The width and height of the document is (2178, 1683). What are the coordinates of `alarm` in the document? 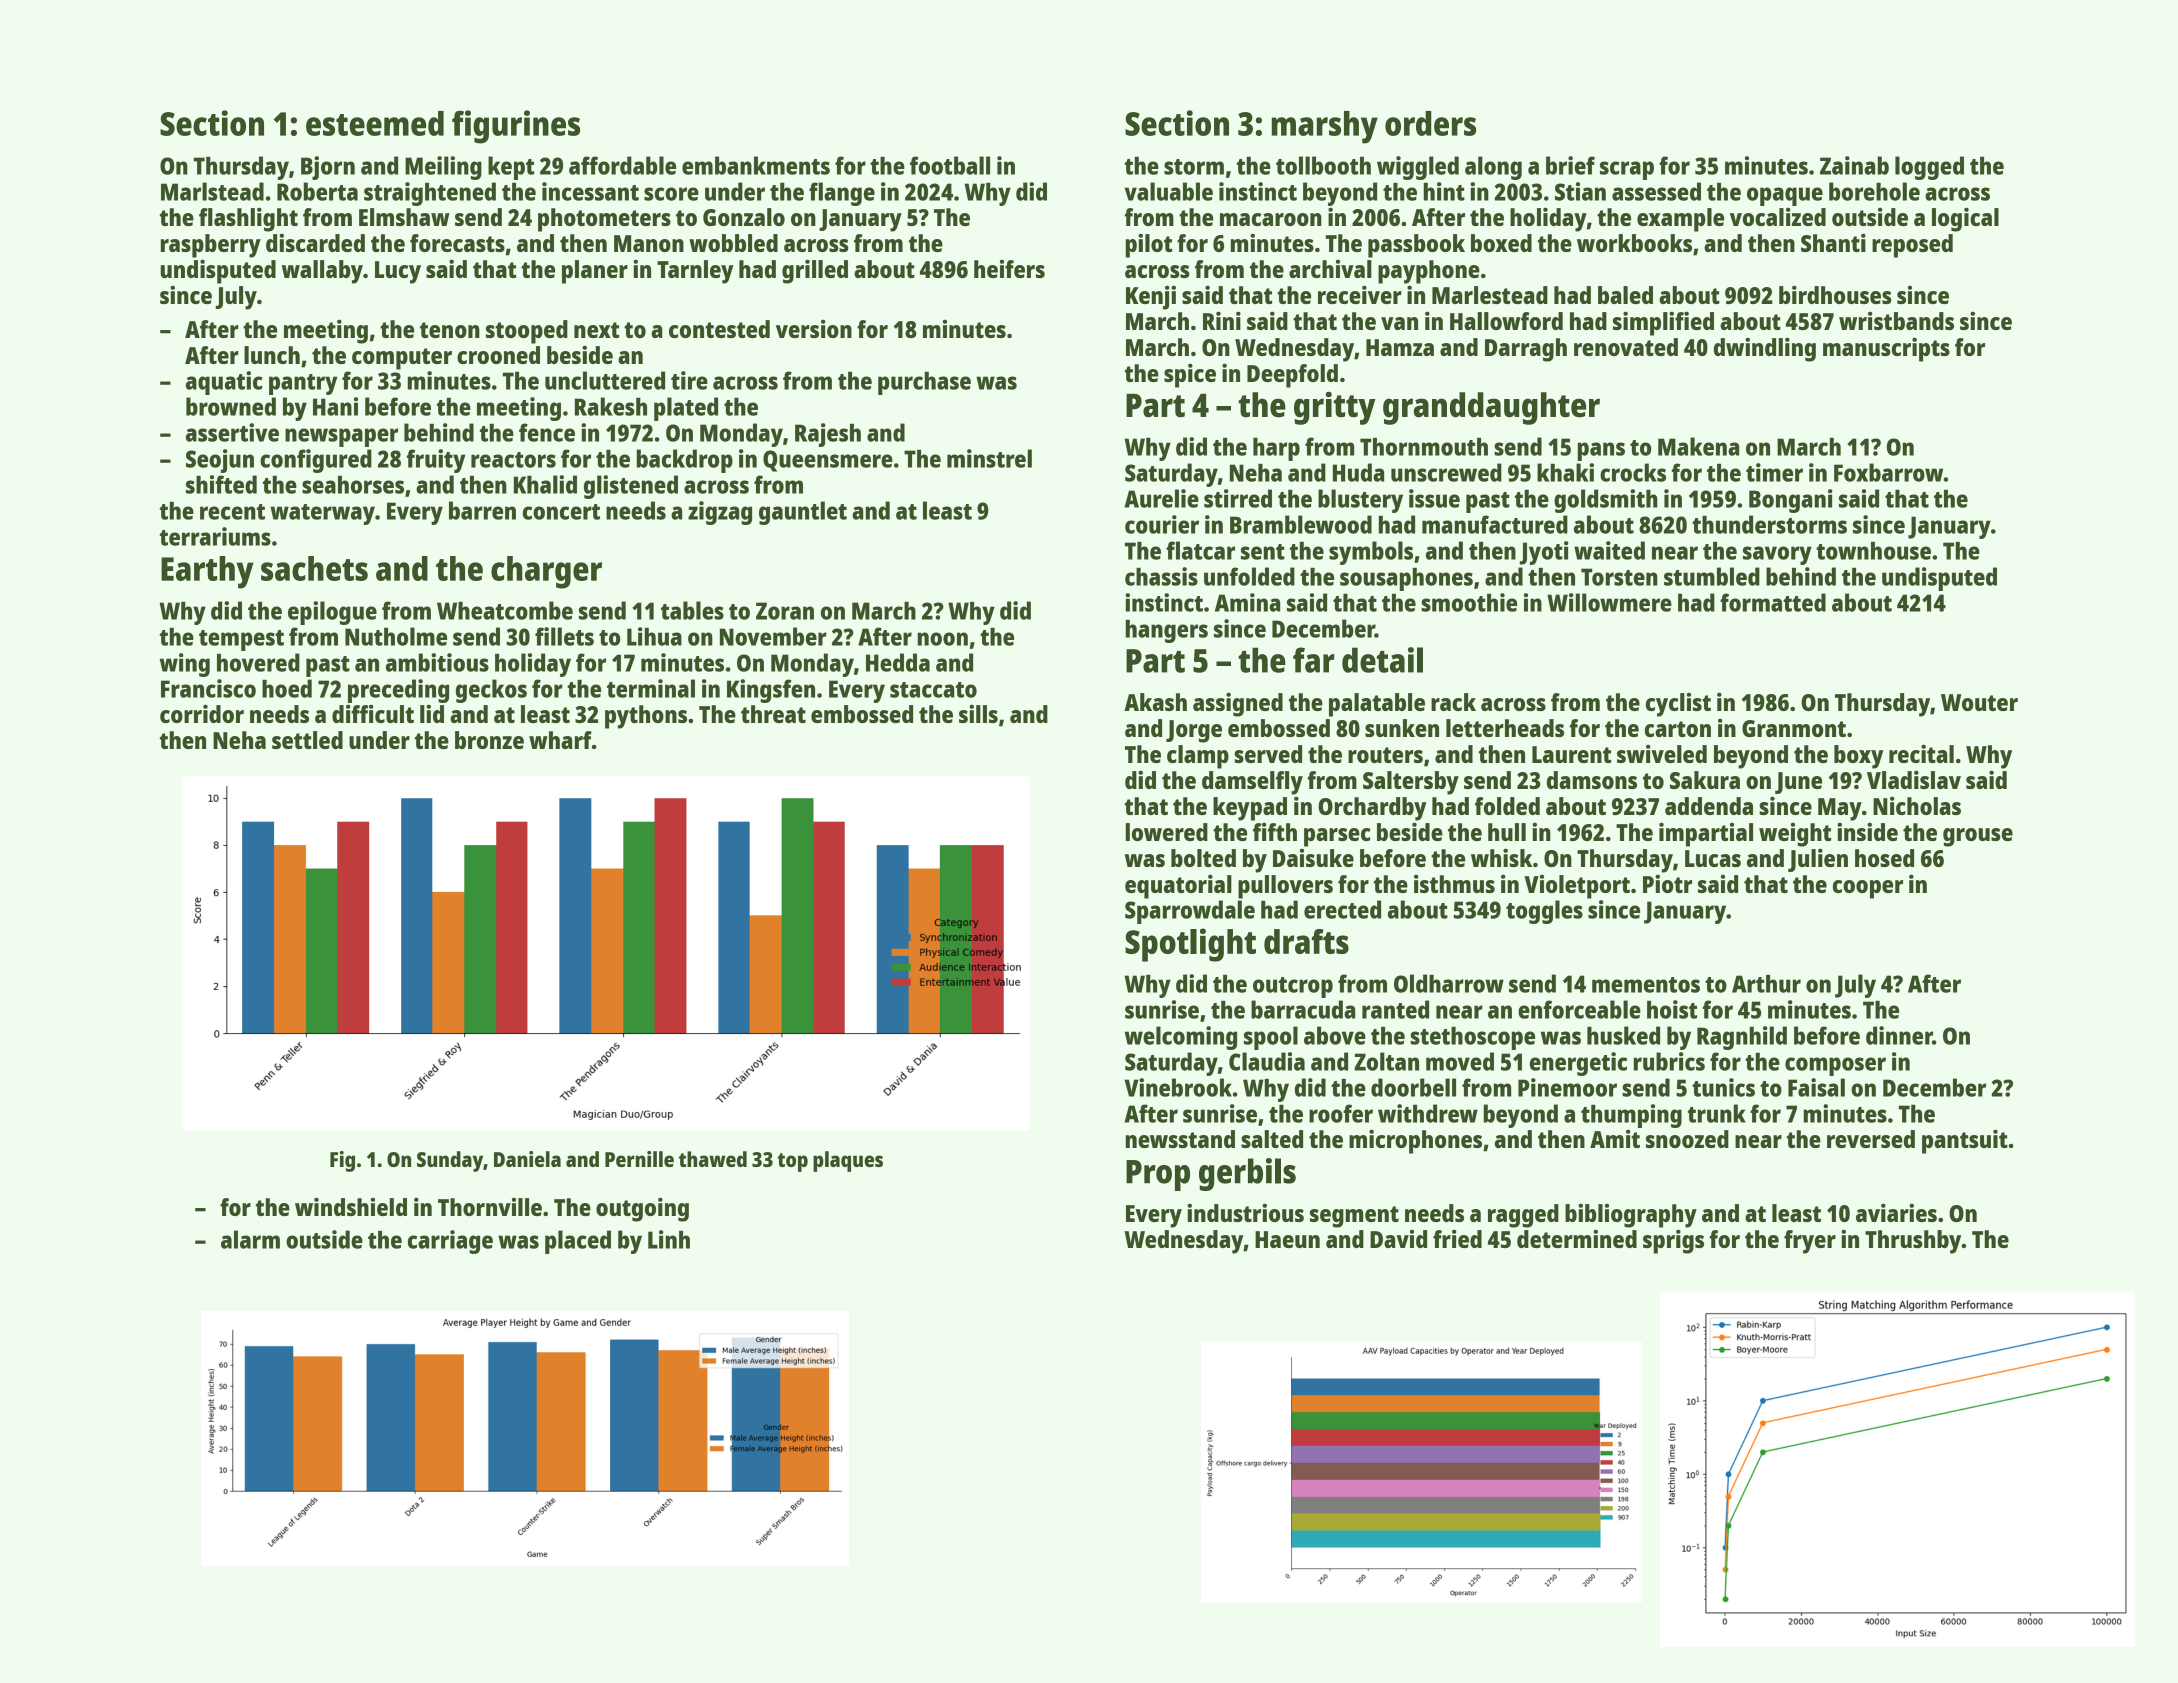 It's located at (250, 1239).
